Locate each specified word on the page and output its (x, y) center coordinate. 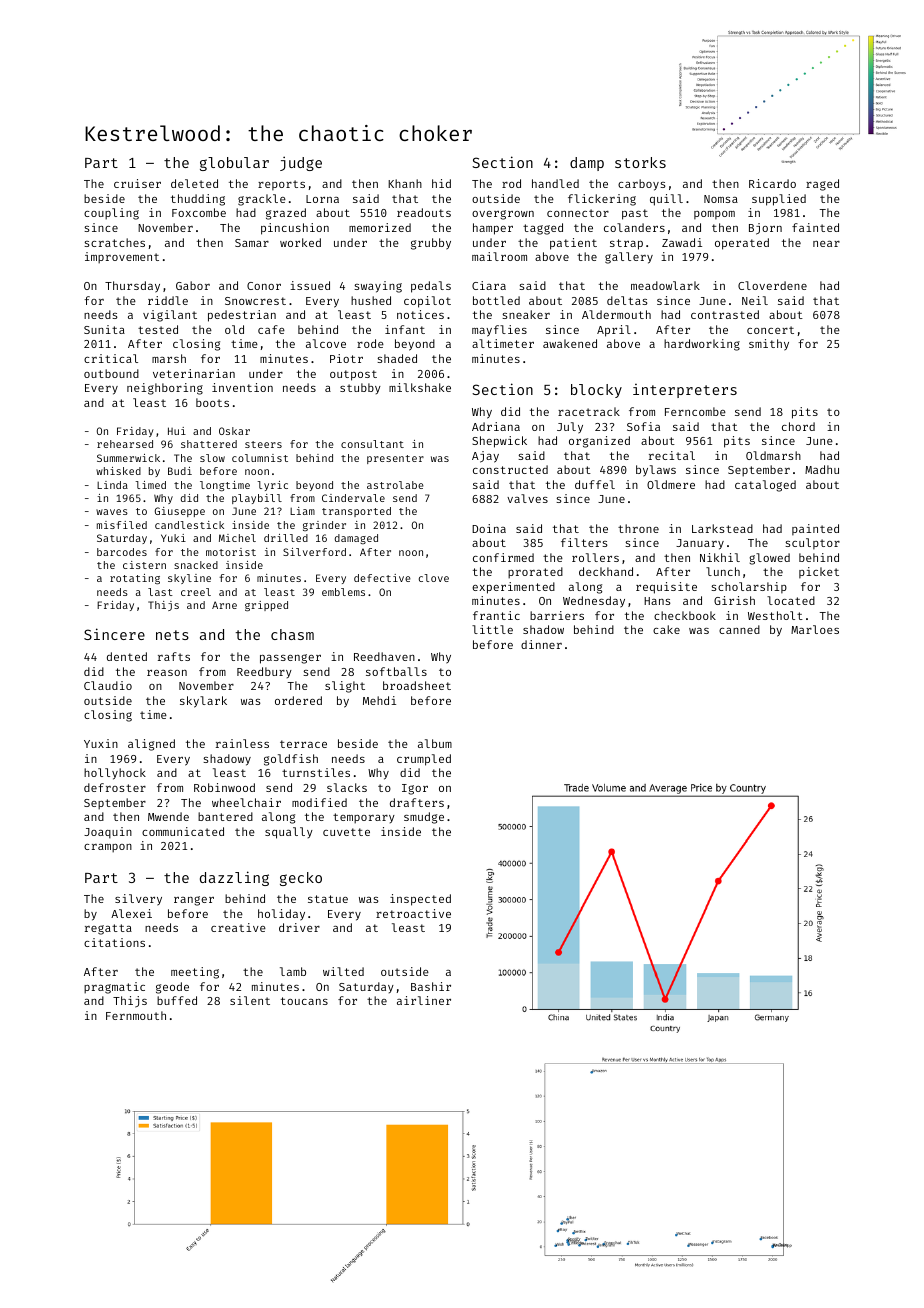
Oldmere (671, 484)
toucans (304, 1001)
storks (640, 162)
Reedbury (264, 672)
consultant (372, 444)
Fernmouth (136, 1015)
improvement (122, 258)
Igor (415, 789)
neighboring (165, 389)
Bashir (431, 986)
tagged (543, 229)
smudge (424, 818)
